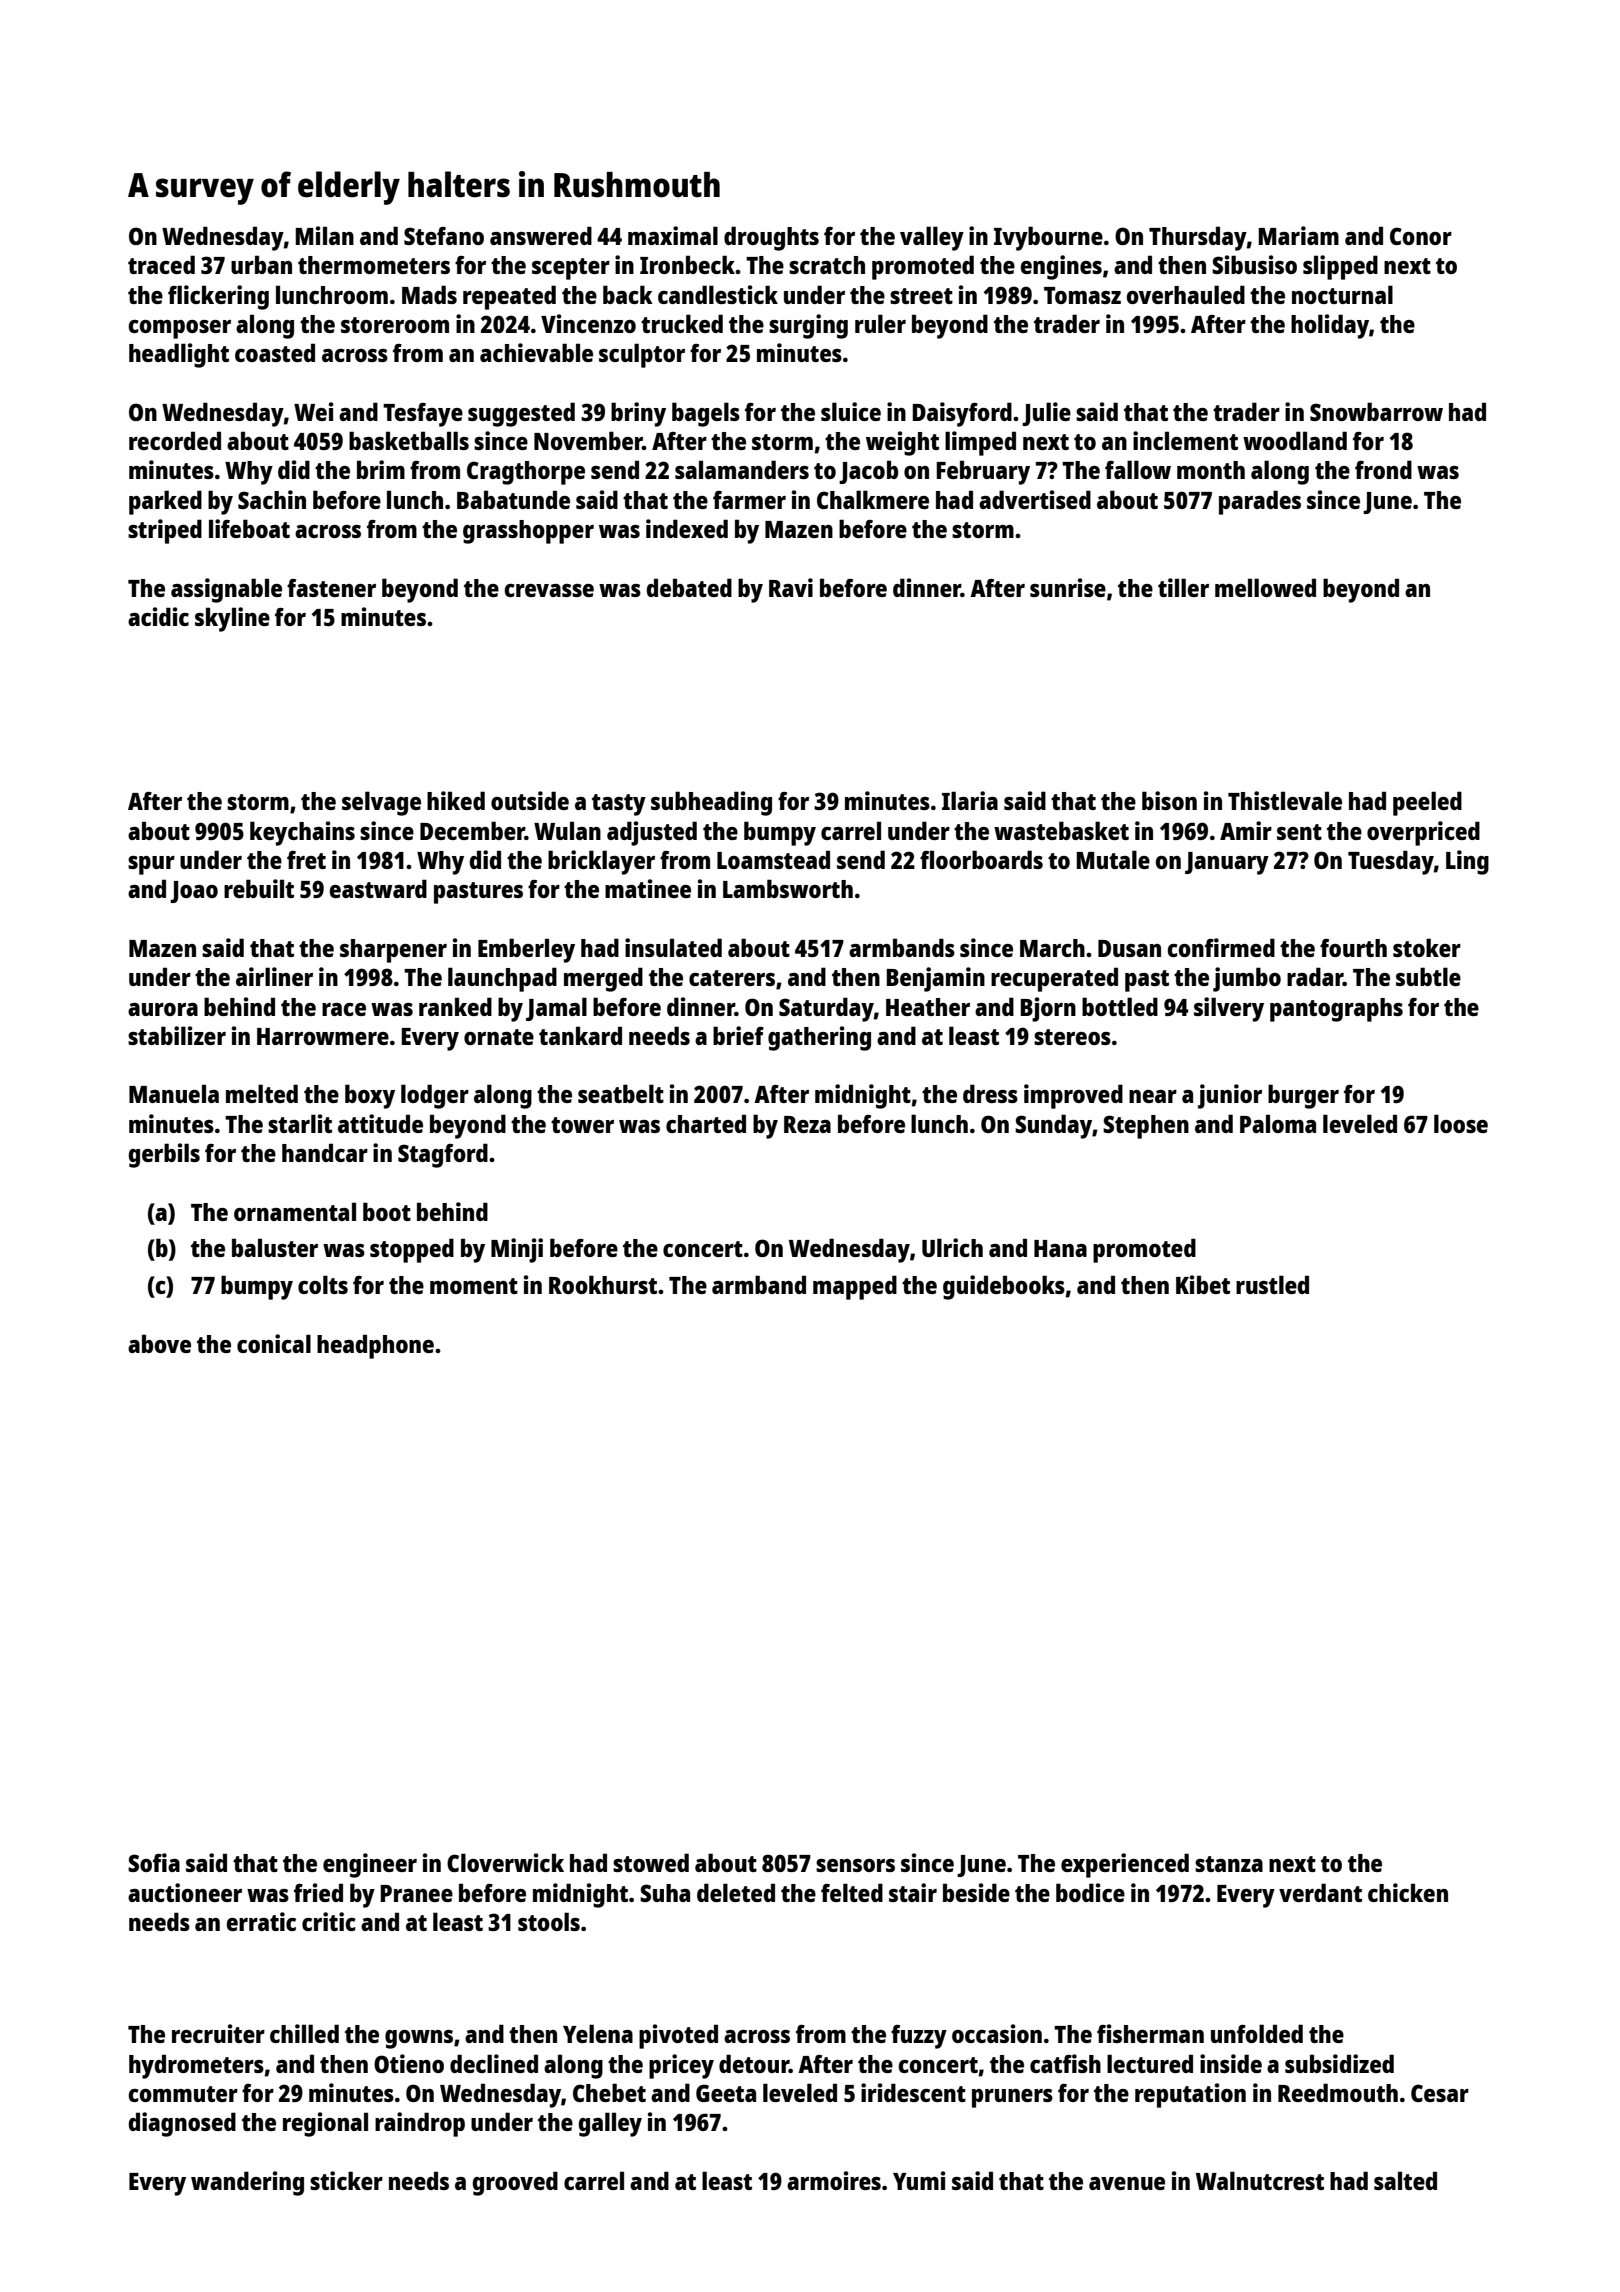  I want to click on maximal, so click(673, 235).
